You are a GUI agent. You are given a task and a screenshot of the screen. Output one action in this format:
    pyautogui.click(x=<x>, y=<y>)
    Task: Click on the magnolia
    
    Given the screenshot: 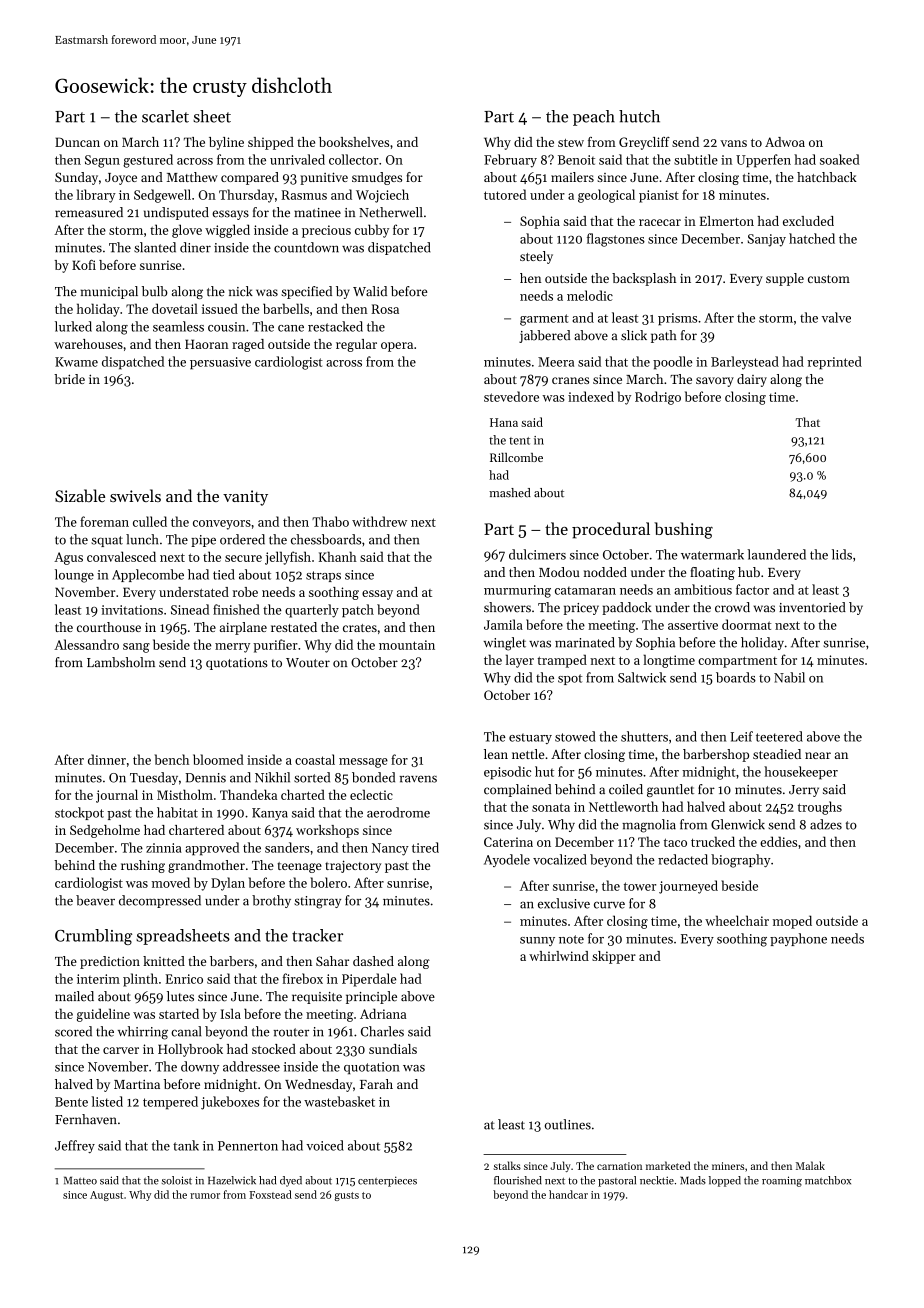 What is the action you would take?
    pyautogui.click(x=649, y=826)
